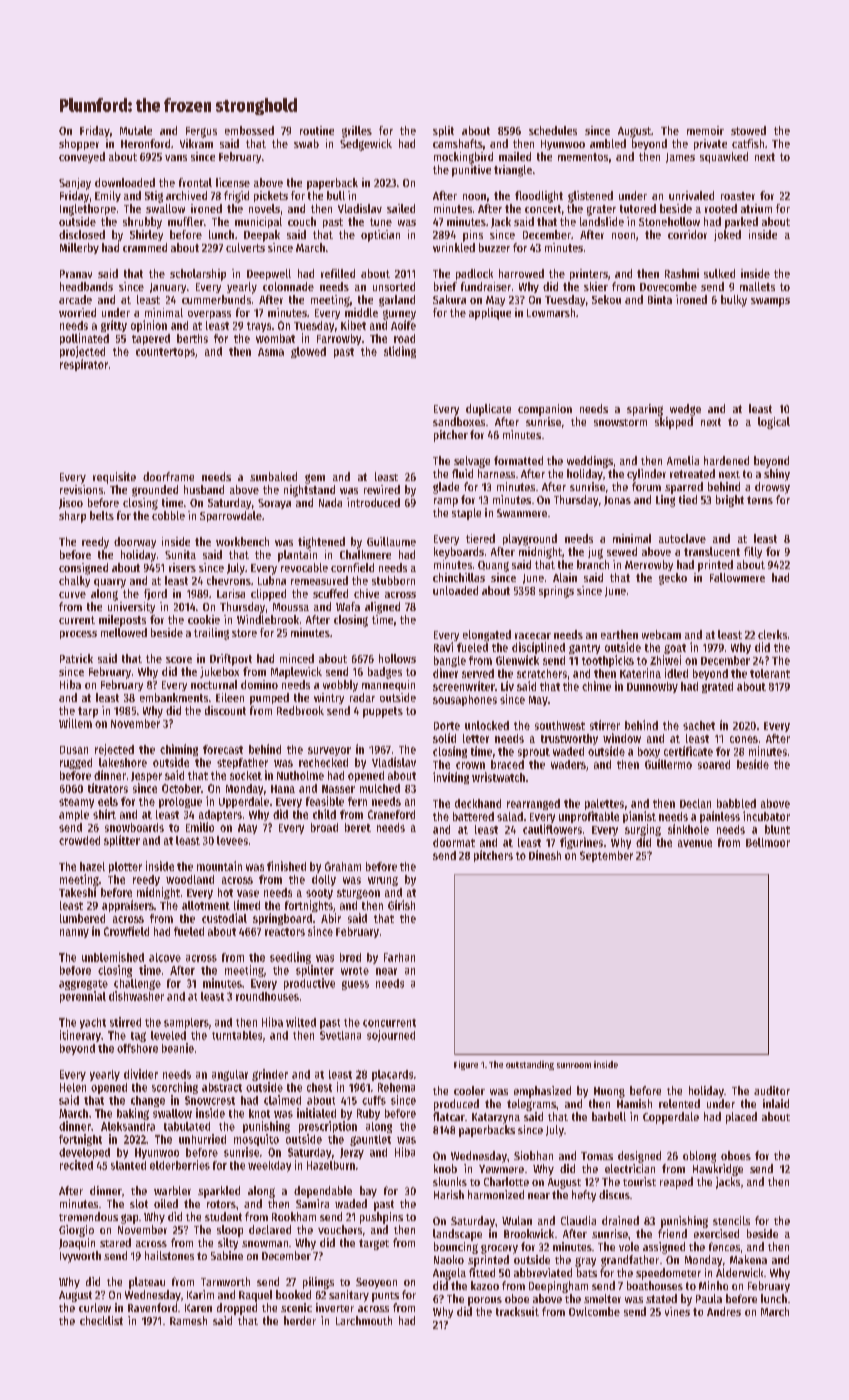 This image has height=1400, width=849. I want to click on avenue, so click(695, 843).
